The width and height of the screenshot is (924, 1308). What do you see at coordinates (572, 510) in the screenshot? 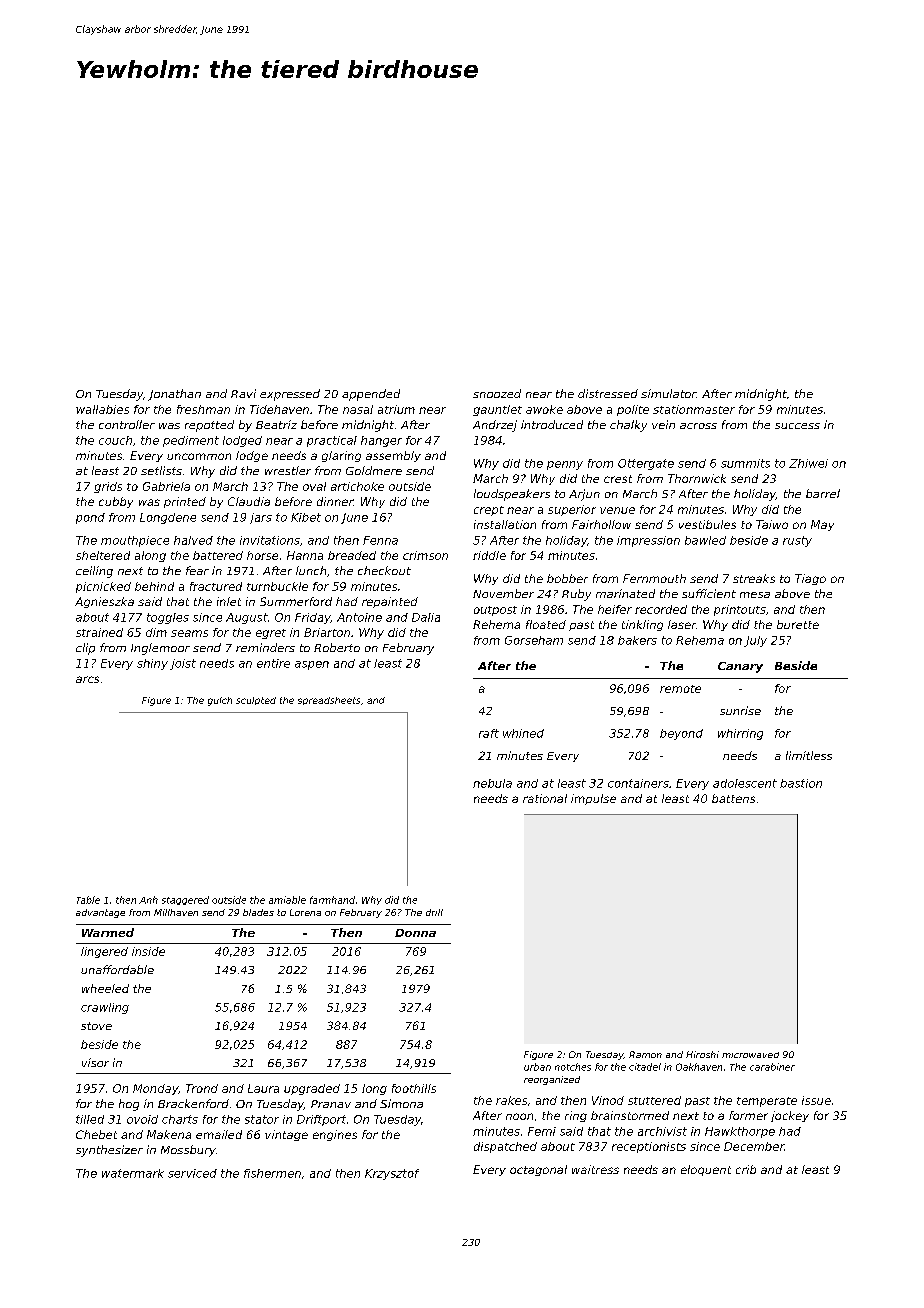
I see `superior` at bounding box center [572, 510].
